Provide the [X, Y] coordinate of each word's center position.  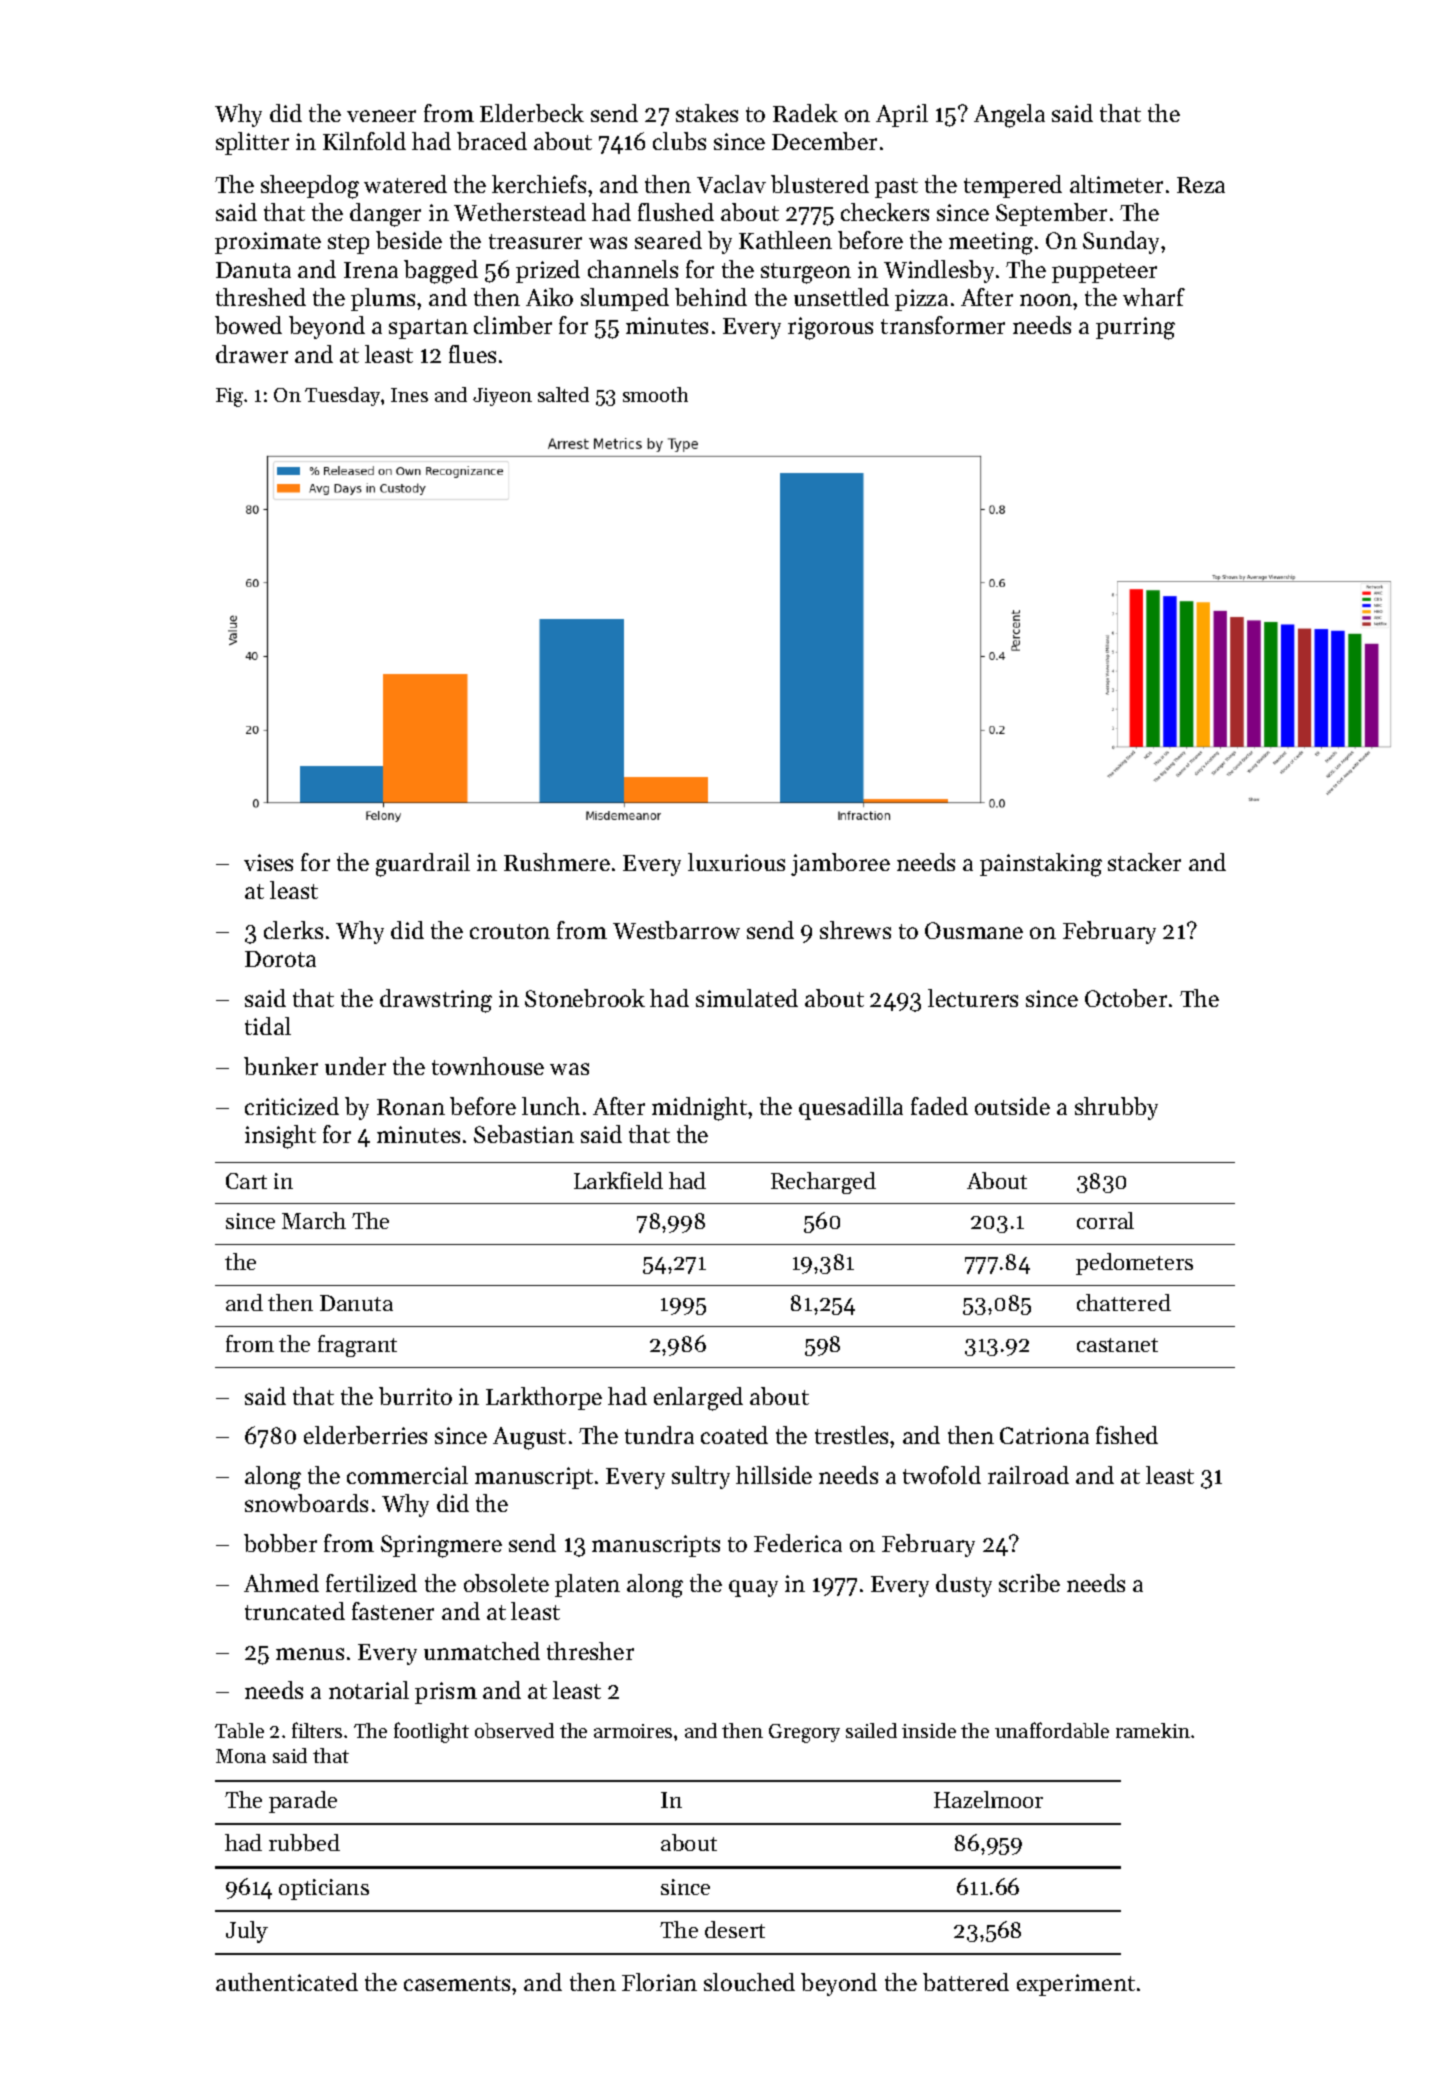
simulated [747, 998]
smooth [655, 394]
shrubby [1116, 1108]
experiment [1076, 1985]
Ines [409, 395]
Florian [659, 1982]
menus [310, 1654]
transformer [943, 325]
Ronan [411, 1107]
